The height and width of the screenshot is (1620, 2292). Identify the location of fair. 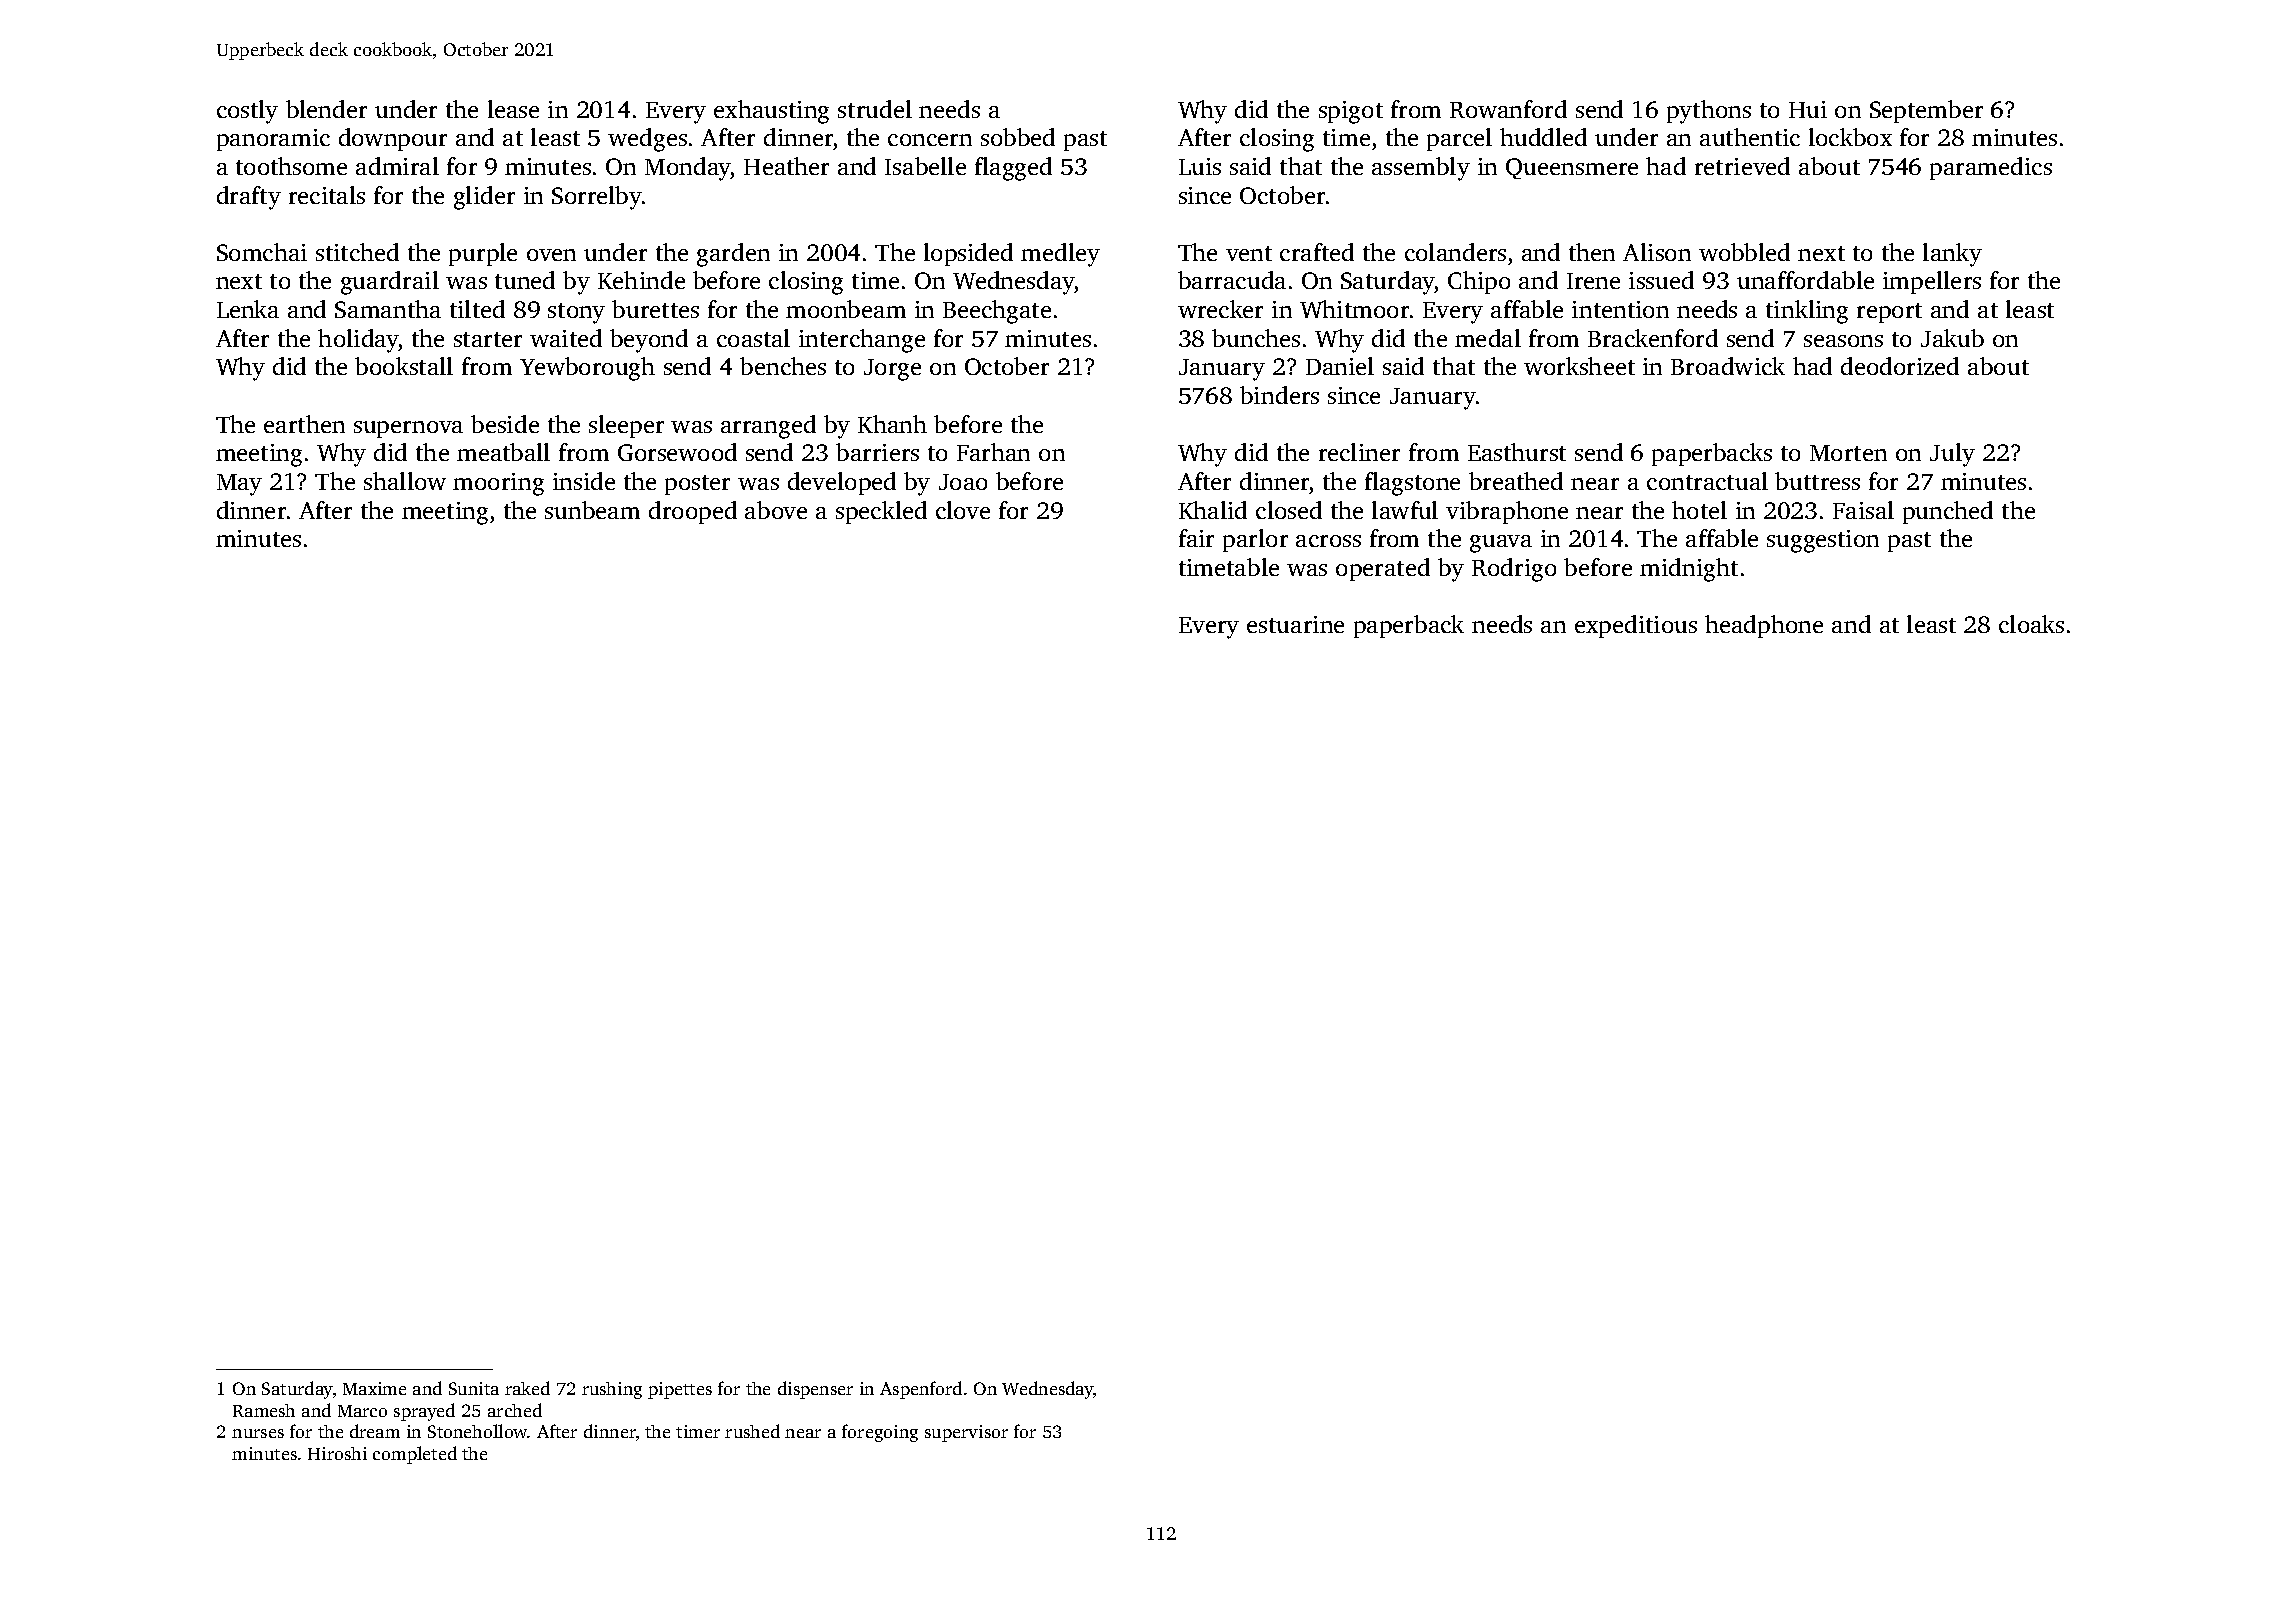
(1196, 538).
